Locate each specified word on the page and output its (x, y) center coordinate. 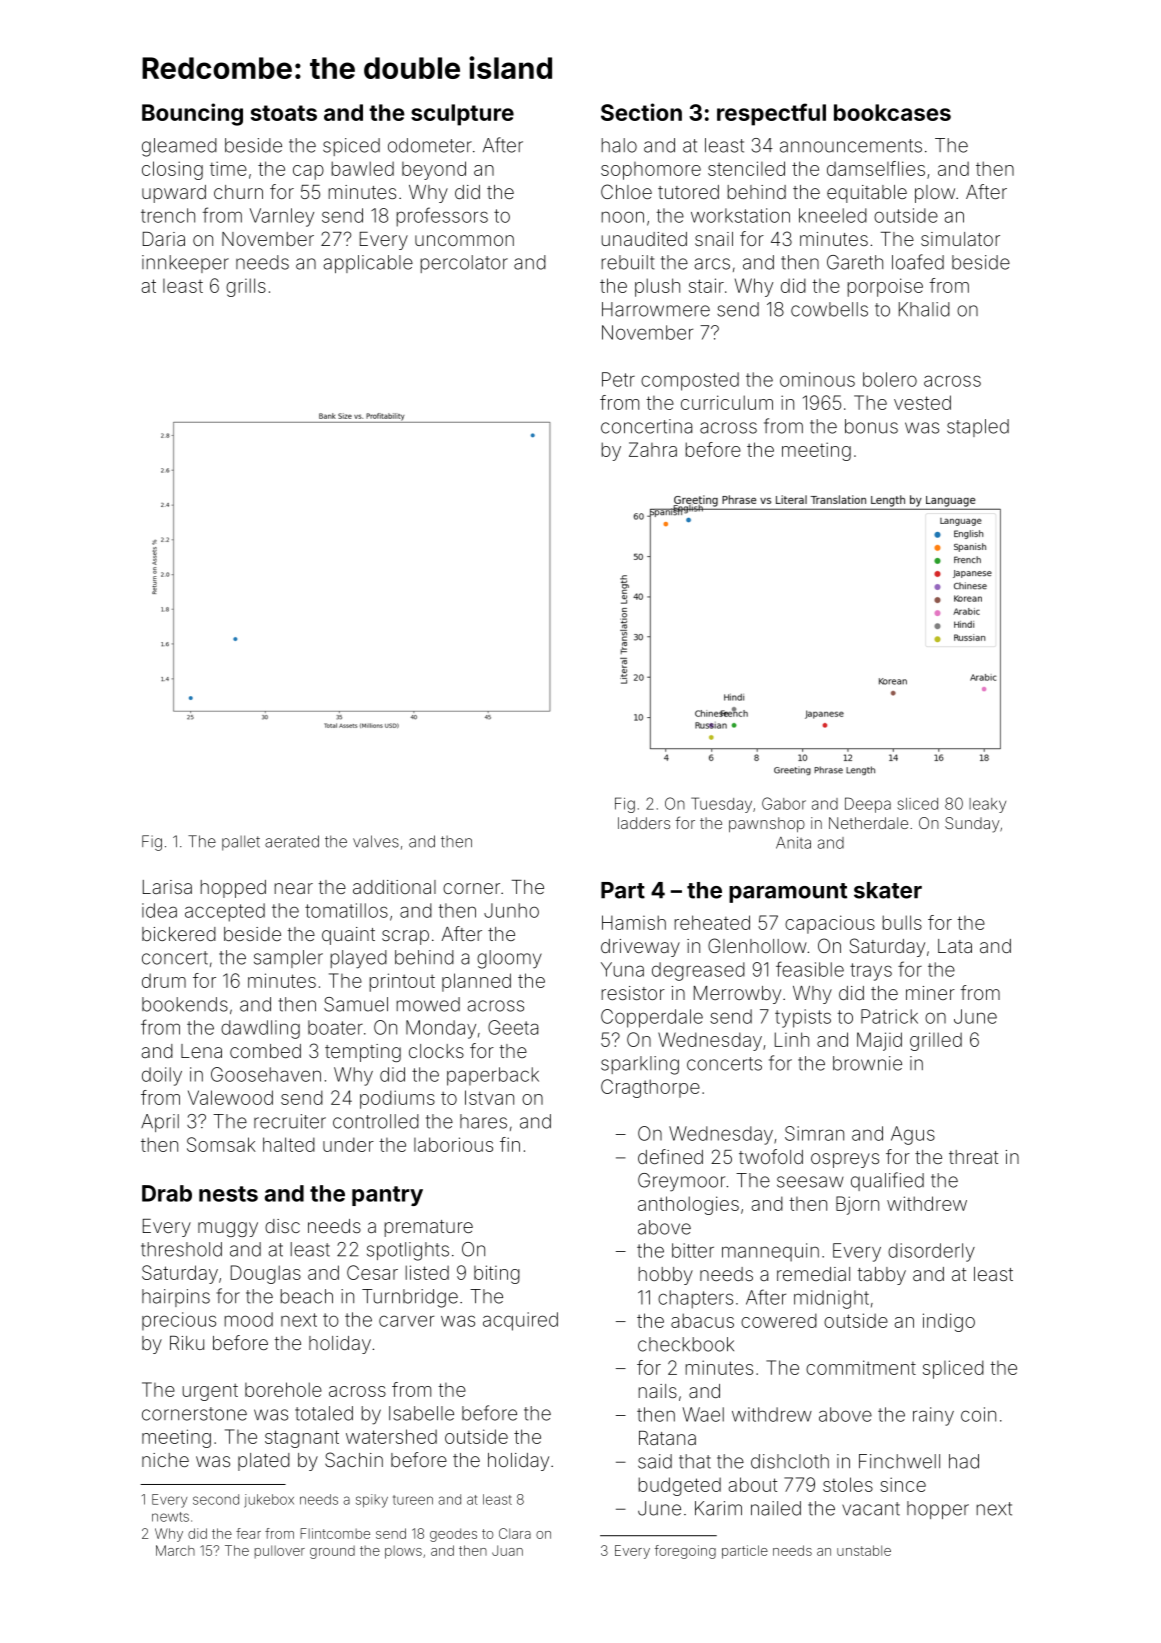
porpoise (885, 287)
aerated (292, 841)
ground (332, 1552)
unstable (864, 1550)
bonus (871, 426)
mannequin (770, 1252)
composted (690, 381)
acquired (520, 1321)
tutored (688, 192)
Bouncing (192, 114)
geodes (453, 1535)
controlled (376, 1121)
